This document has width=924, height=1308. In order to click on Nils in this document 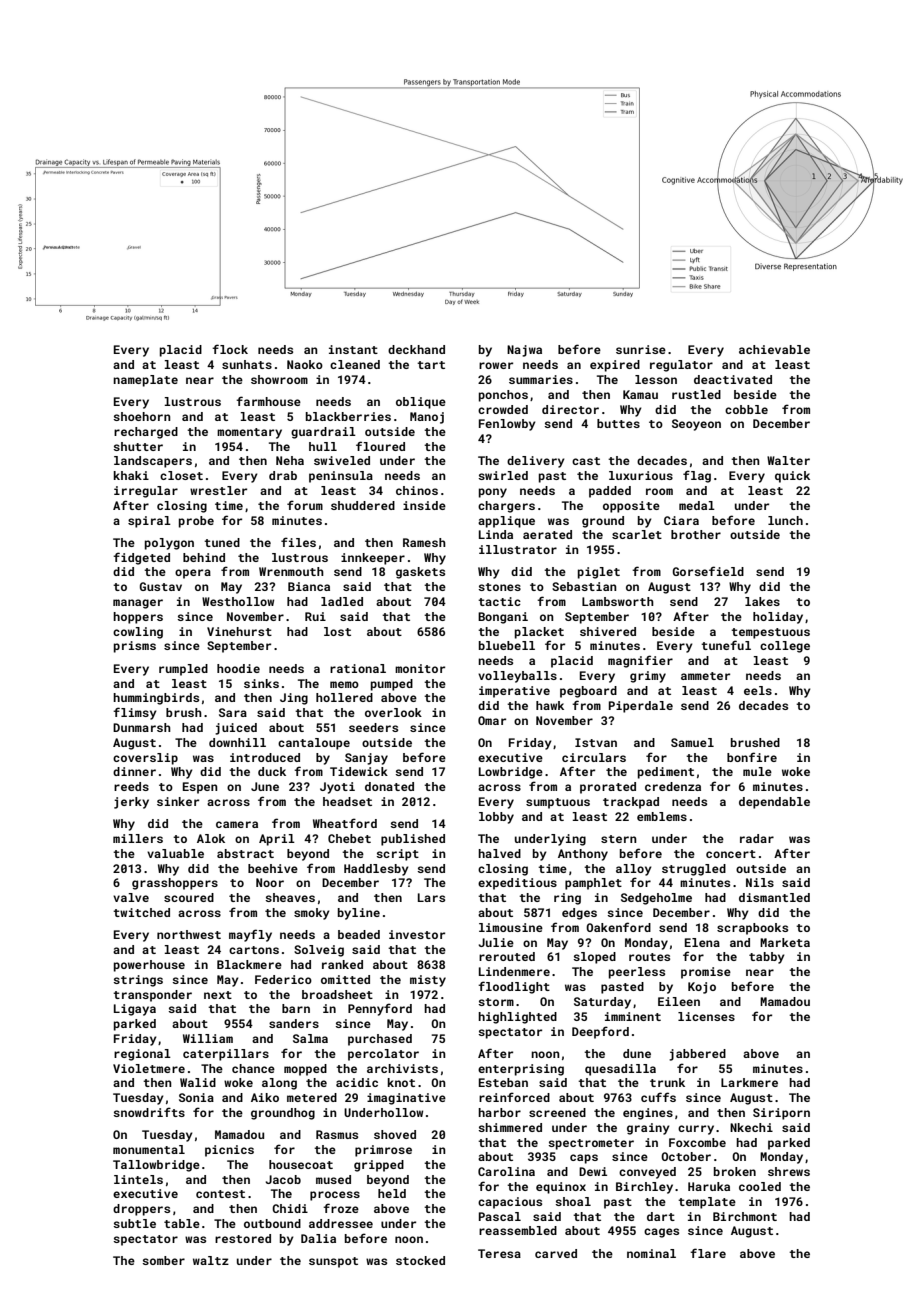, I will do `click(760, 882)`.
